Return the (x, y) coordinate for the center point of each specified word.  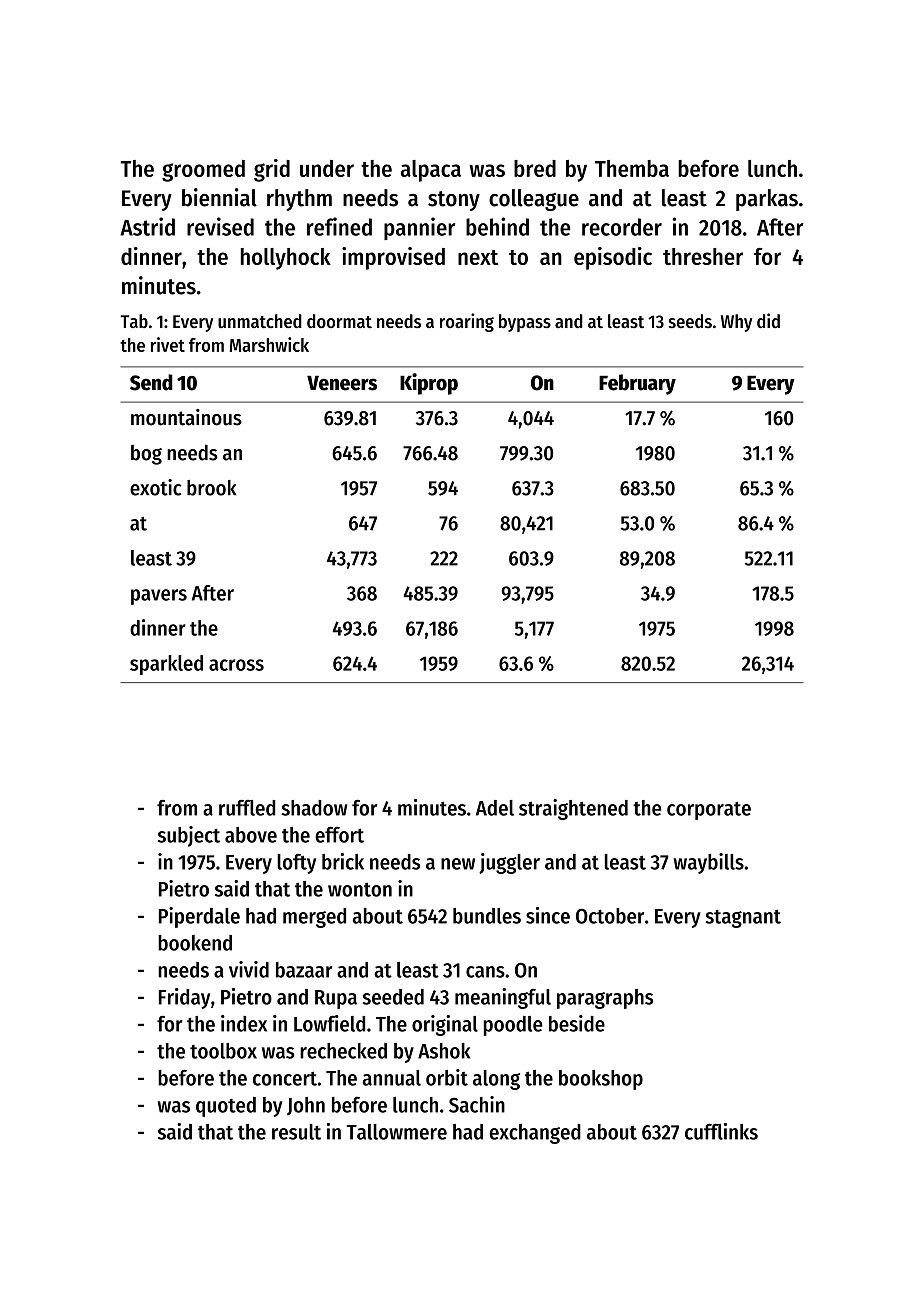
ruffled (247, 807)
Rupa (336, 999)
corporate (709, 811)
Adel (495, 808)
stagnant (743, 918)
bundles (487, 916)
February (637, 384)
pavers (159, 597)
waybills (709, 863)
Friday (184, 998)
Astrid (148, 226)
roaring (467, 322)
